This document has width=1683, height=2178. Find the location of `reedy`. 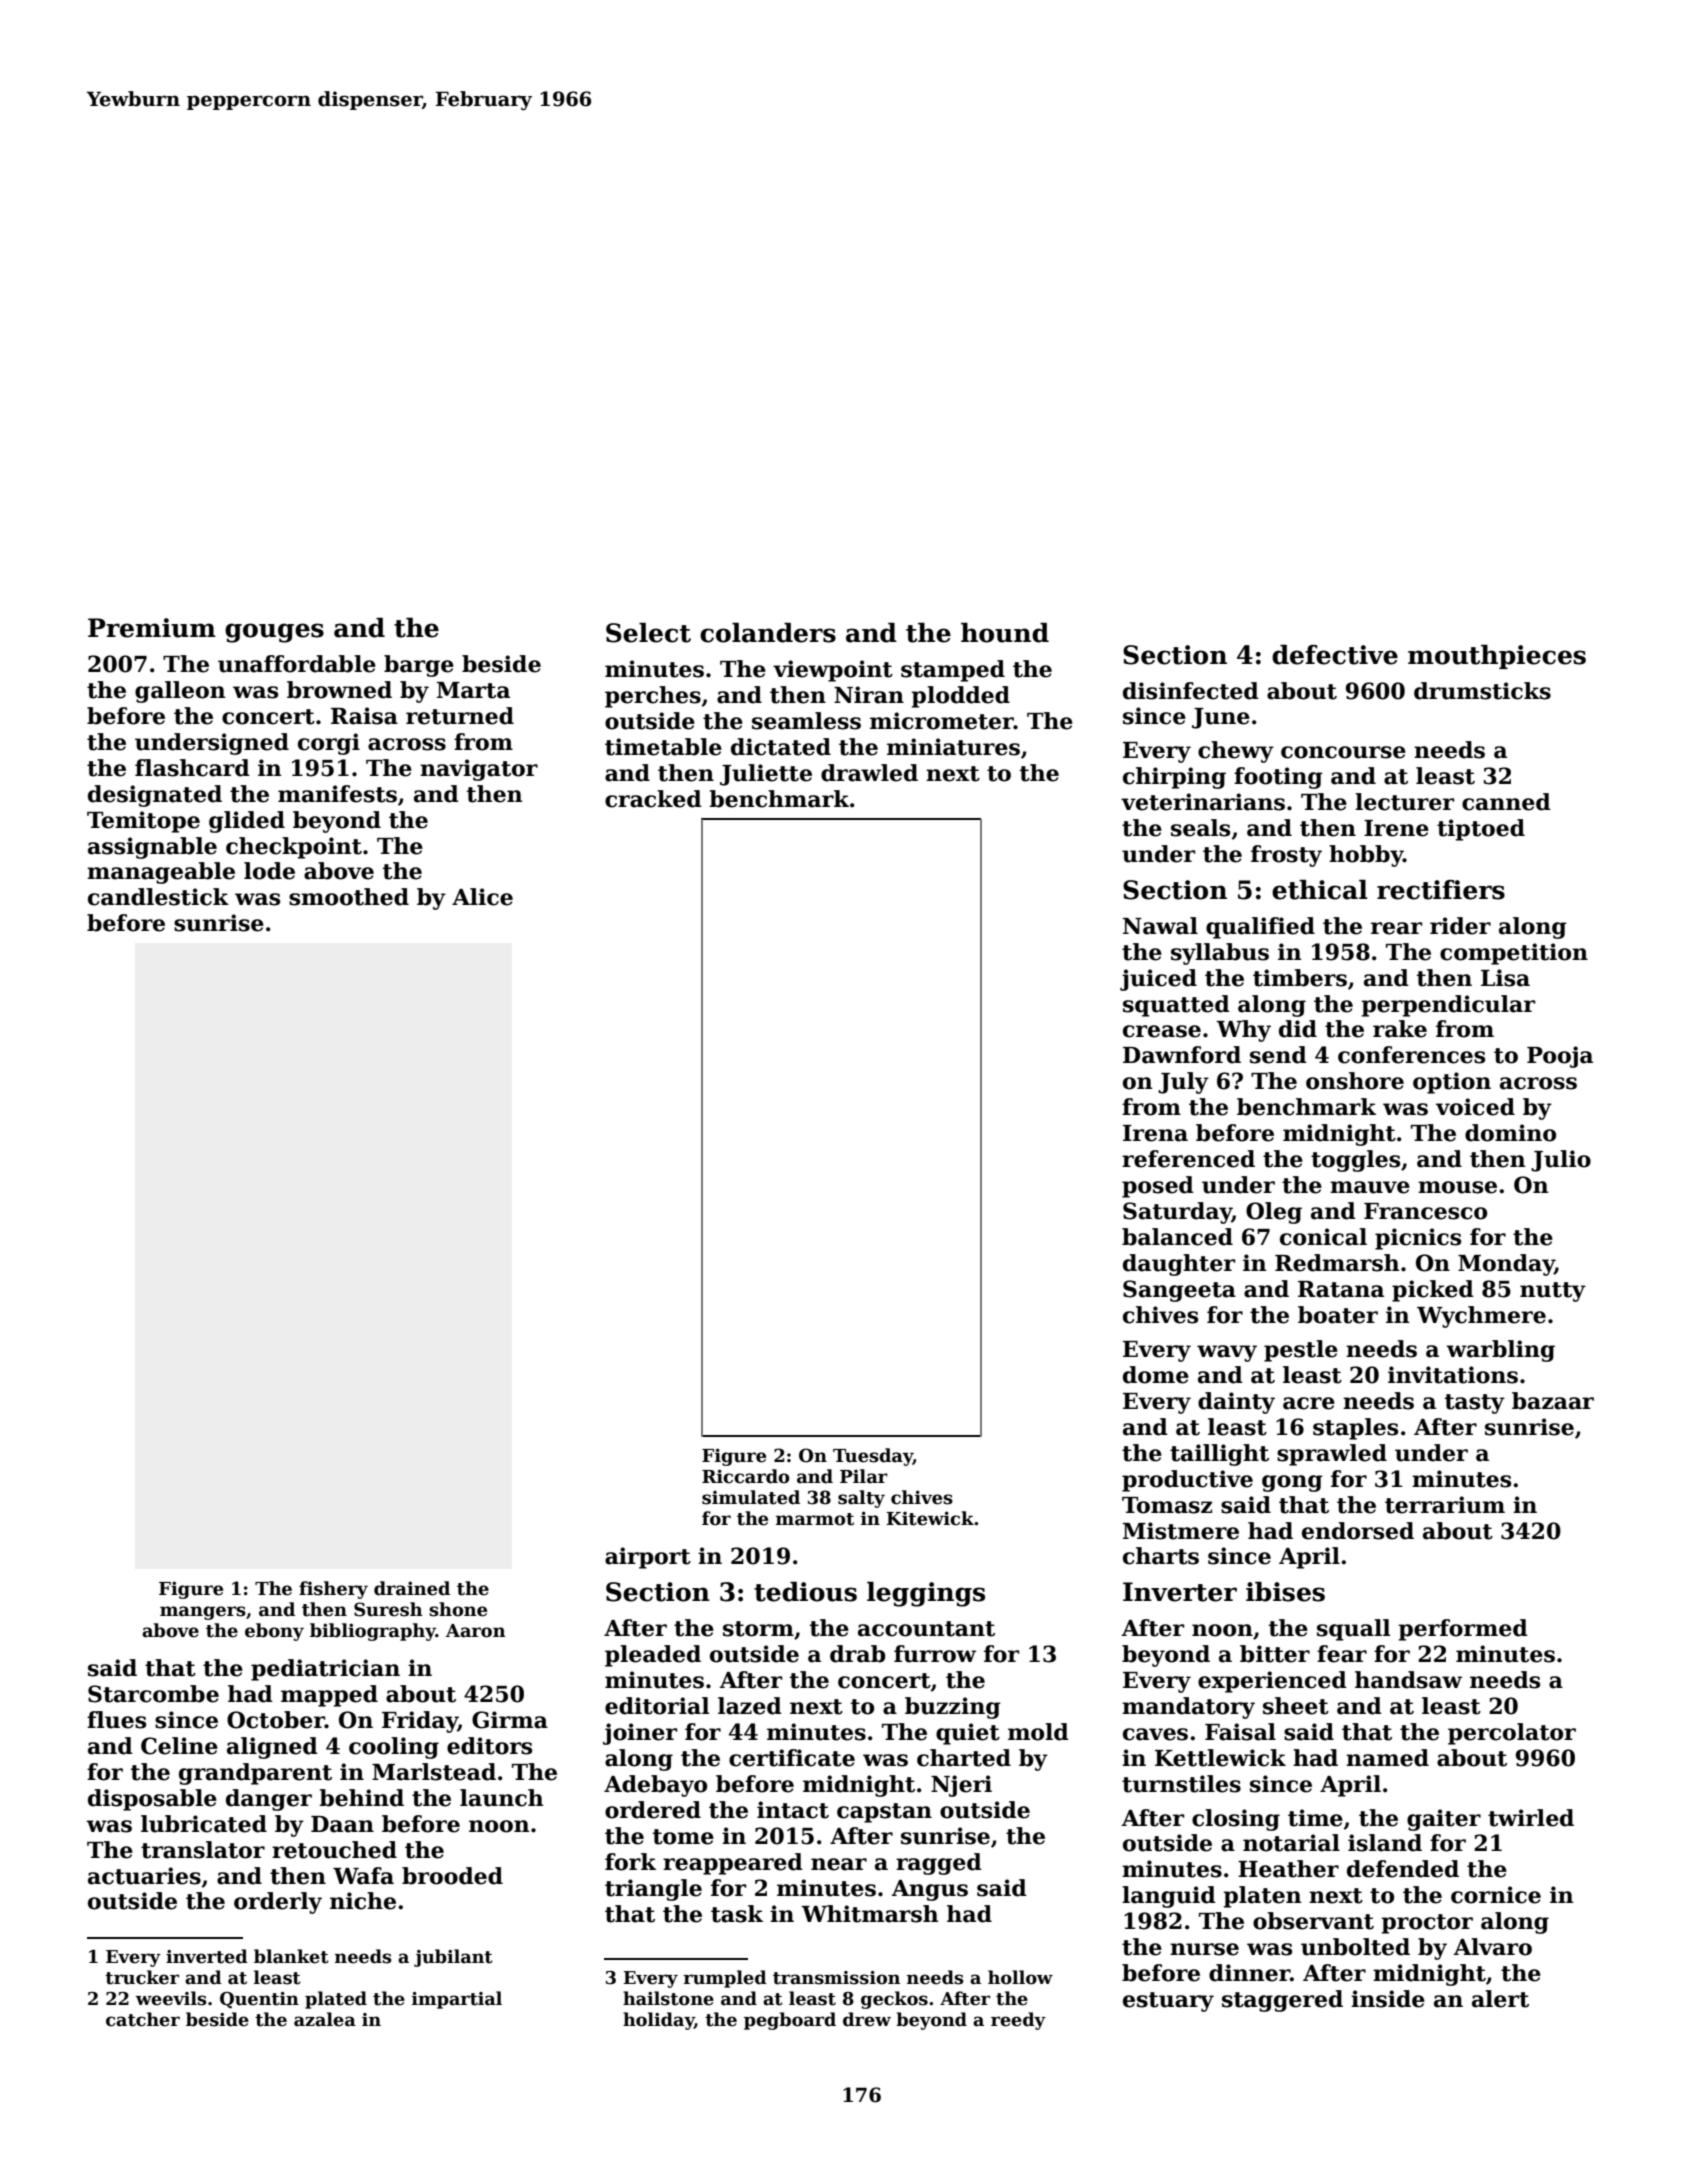

reedy is located at coordinates (1018, 2021).
